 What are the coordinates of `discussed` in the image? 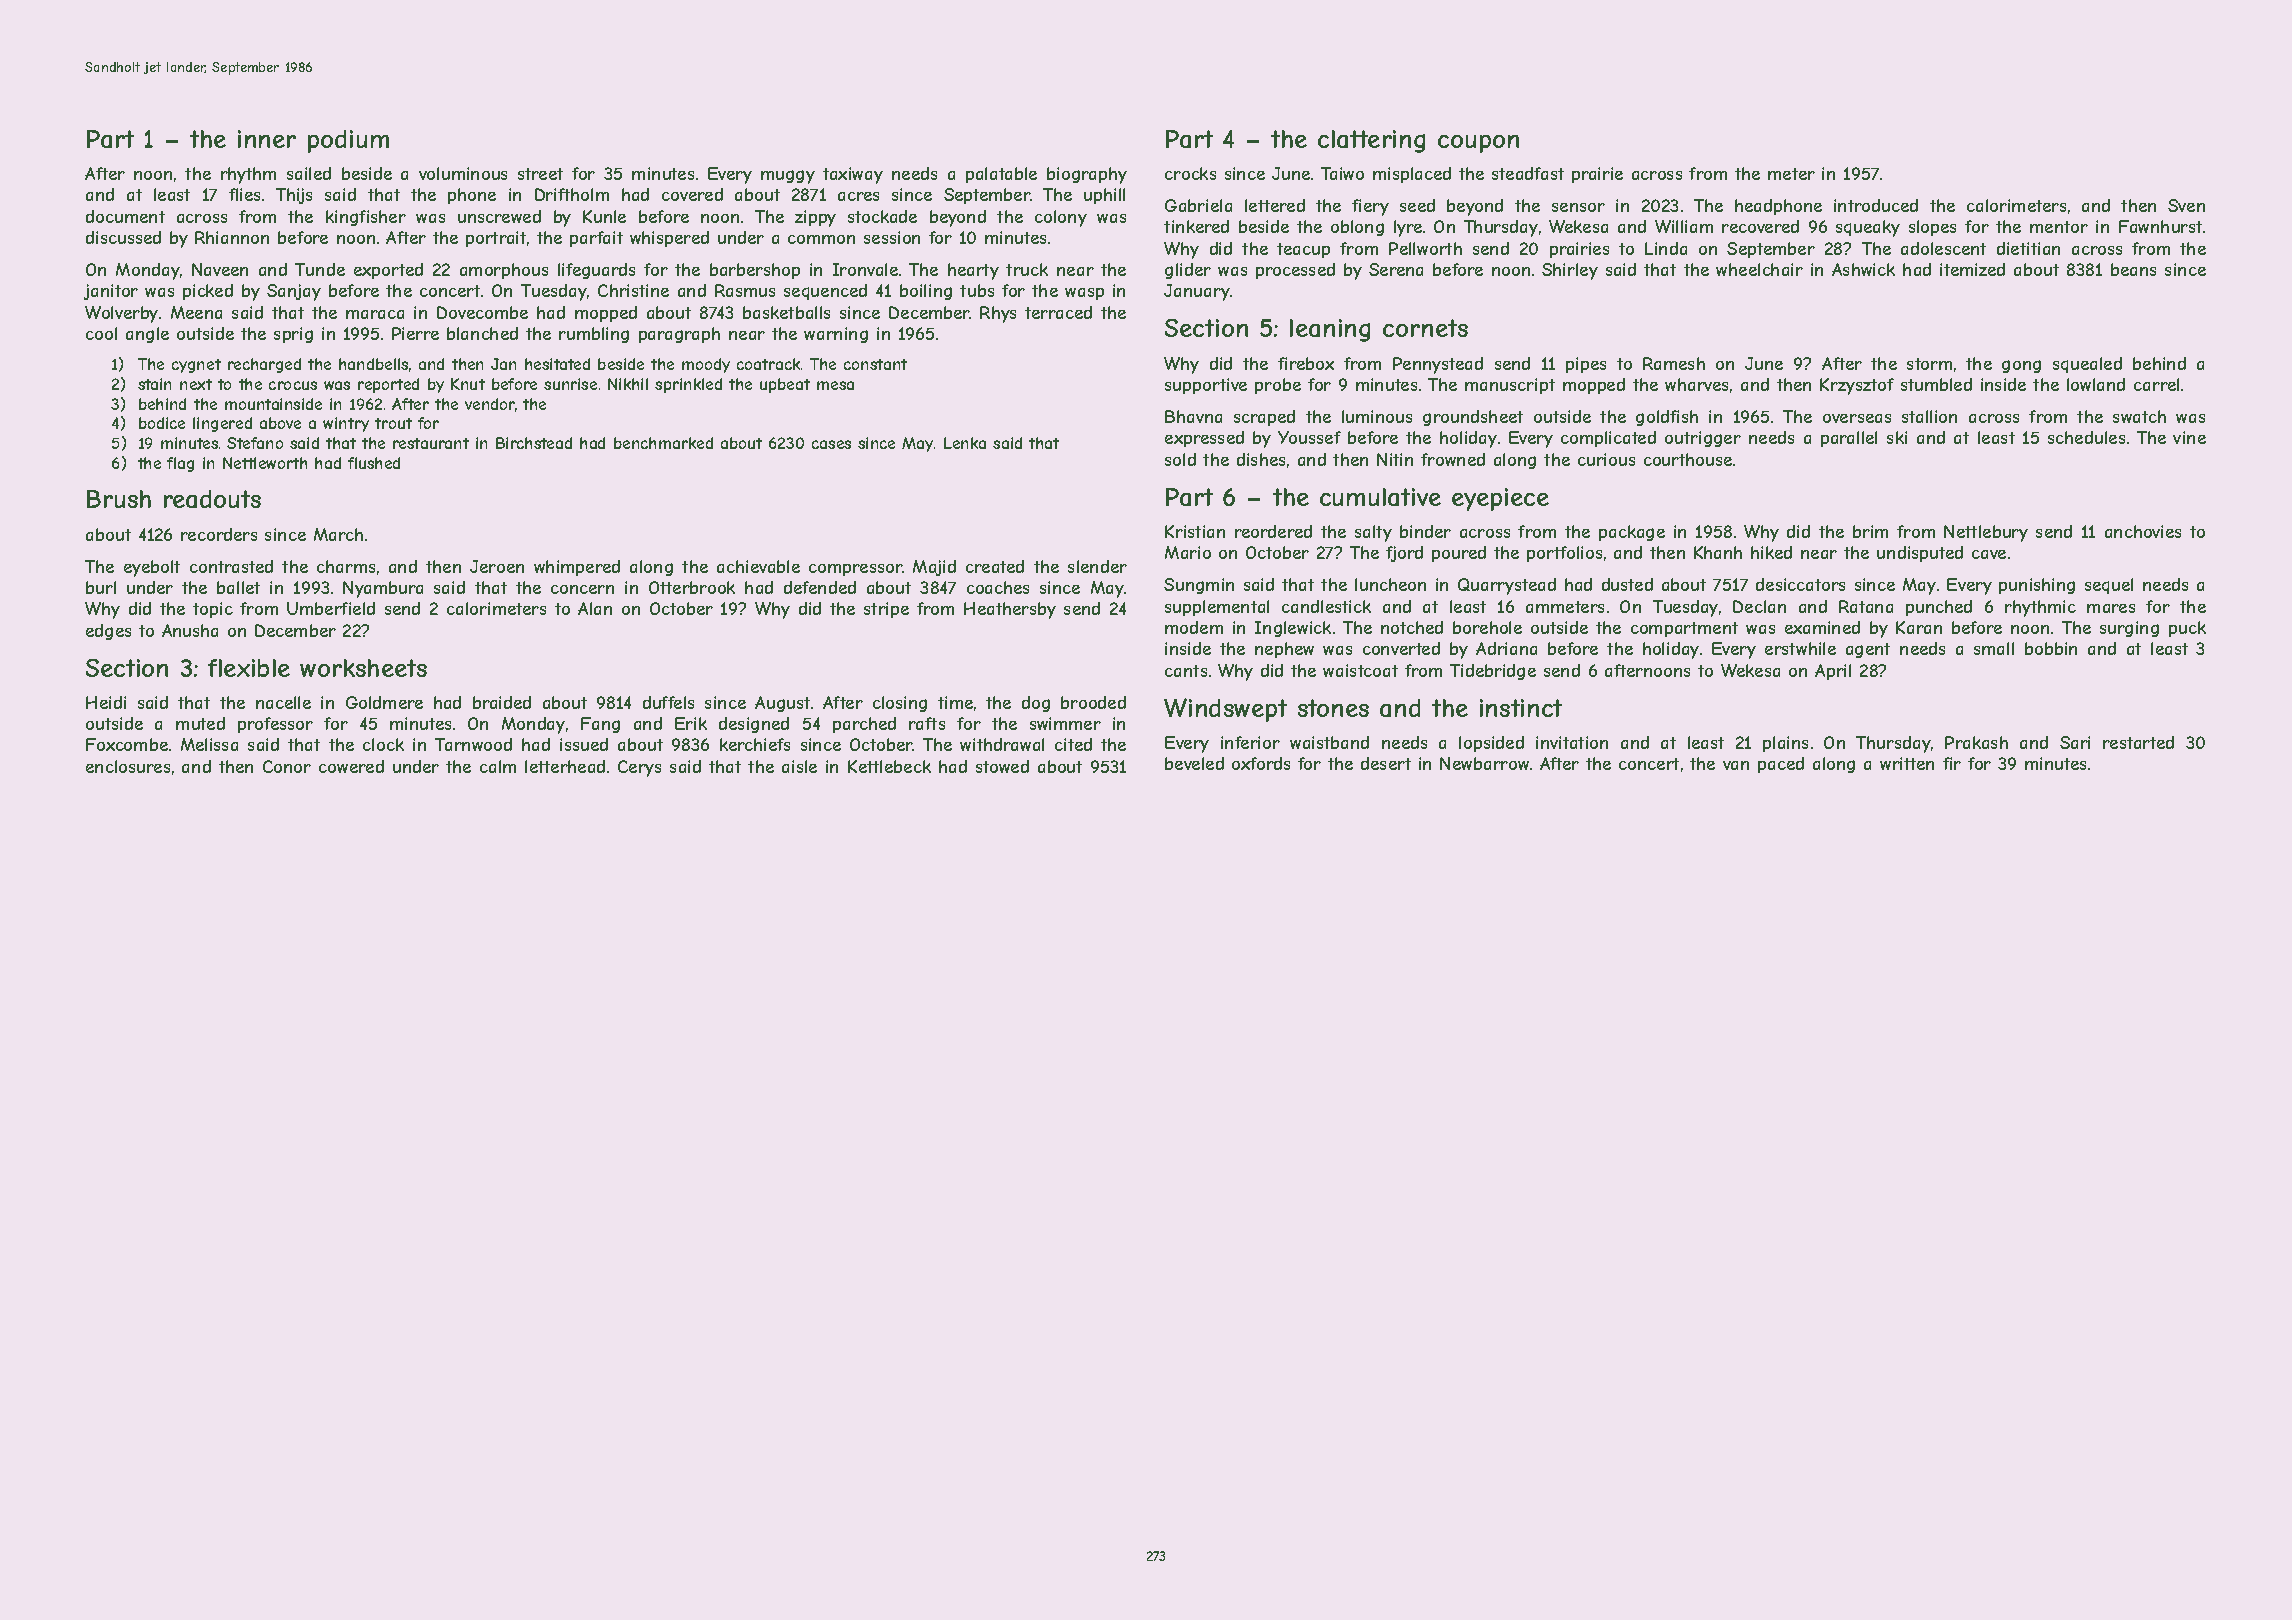 It's located at (123, 237).
